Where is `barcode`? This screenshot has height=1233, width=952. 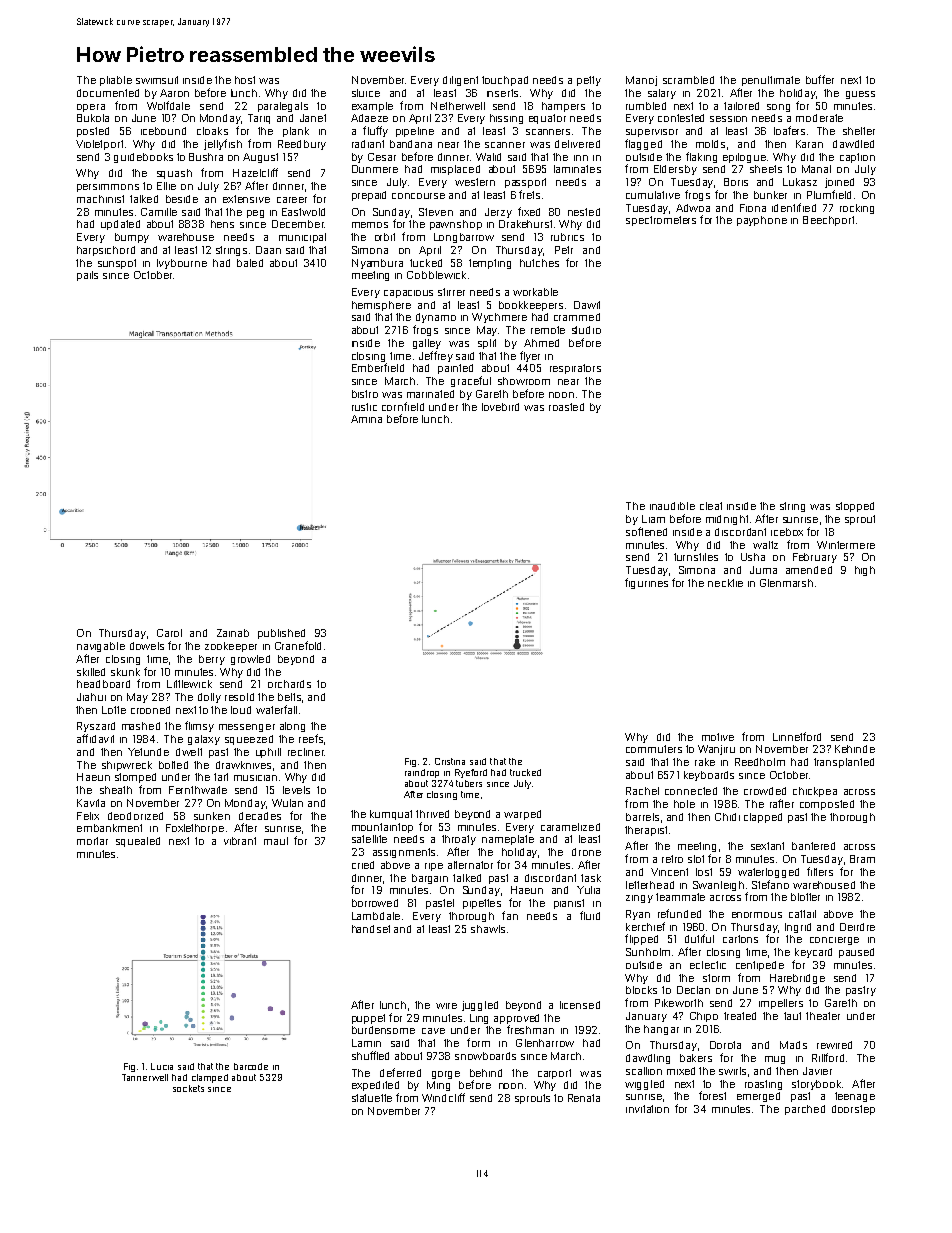
barcode is located at coordinates (251, 1066).
